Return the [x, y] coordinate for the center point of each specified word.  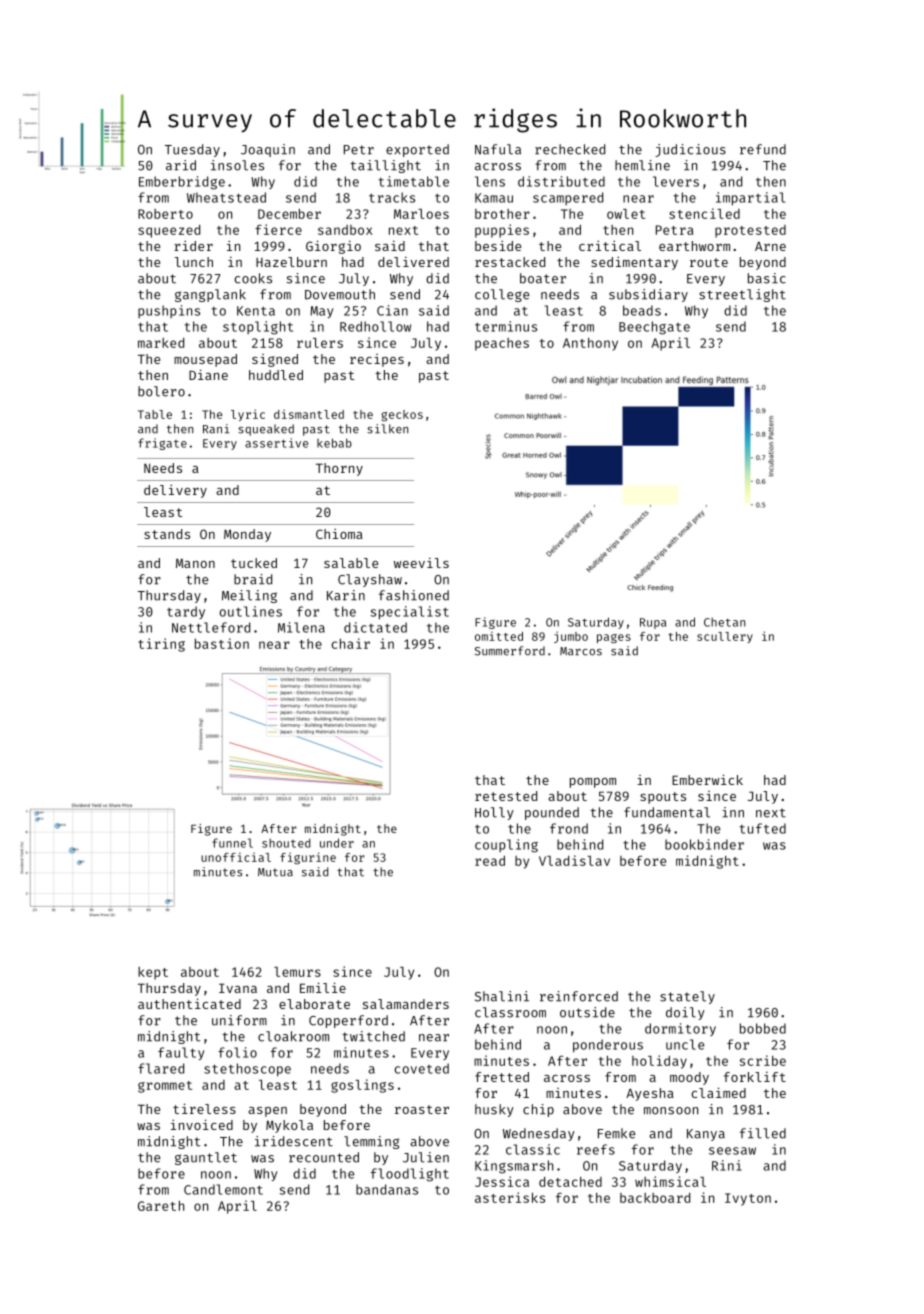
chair [351, 643]
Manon [195, 563]
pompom [593, 783]
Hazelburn [291, 262]
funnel [232, 843]
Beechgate [654, 328]
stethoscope [247, 1070]
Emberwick [707, 779]
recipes [377, 360]
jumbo [571, 637]
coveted [422, 1068]
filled [763, 1133]
